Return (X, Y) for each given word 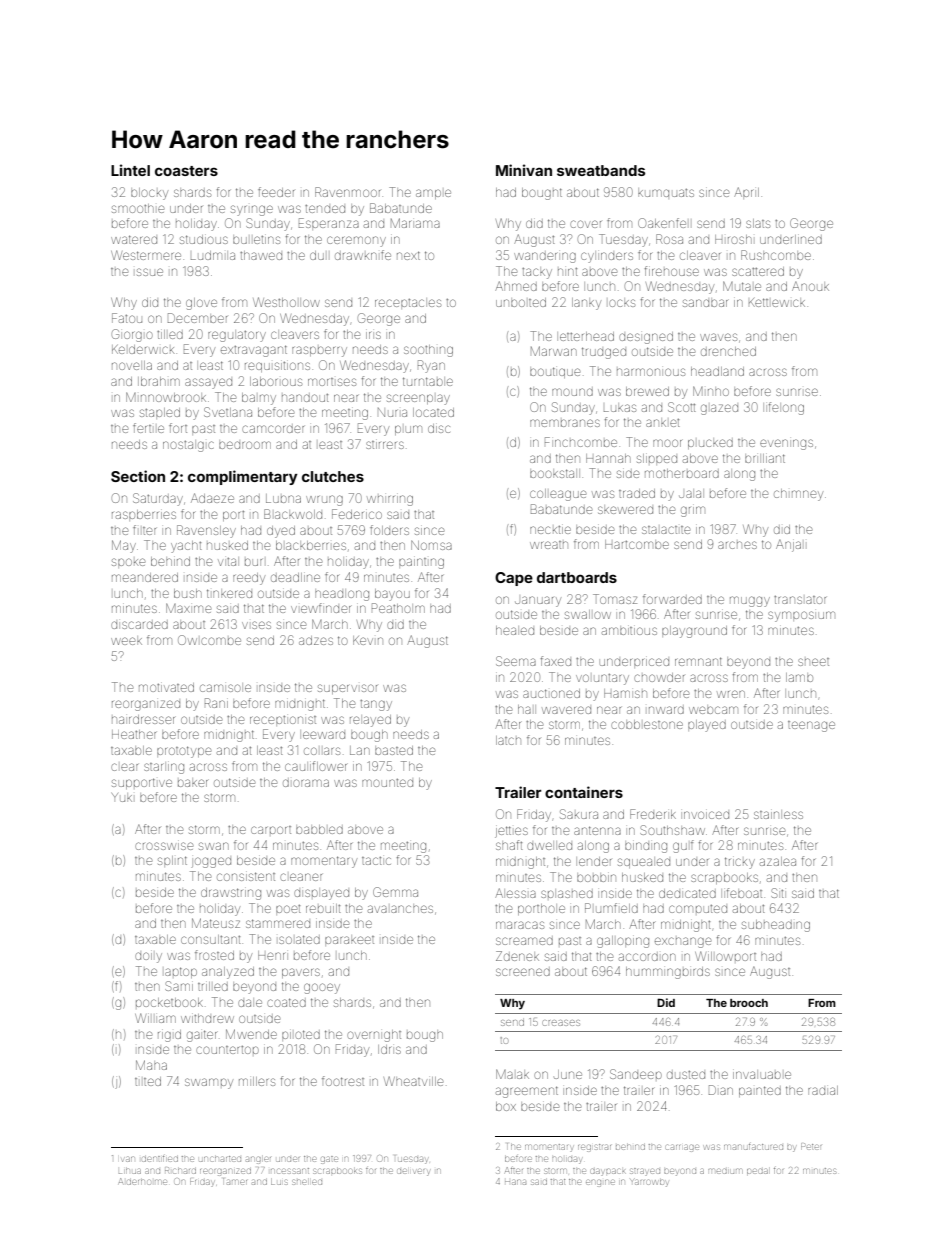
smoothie (138, 208)
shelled (307, 1182)
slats (758, 223)
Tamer (235, 1181)
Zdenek (517, 956)
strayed (645, 1171)
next (408, 255)
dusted (686, 1075)
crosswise (164, 846)
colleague (558, 495)
